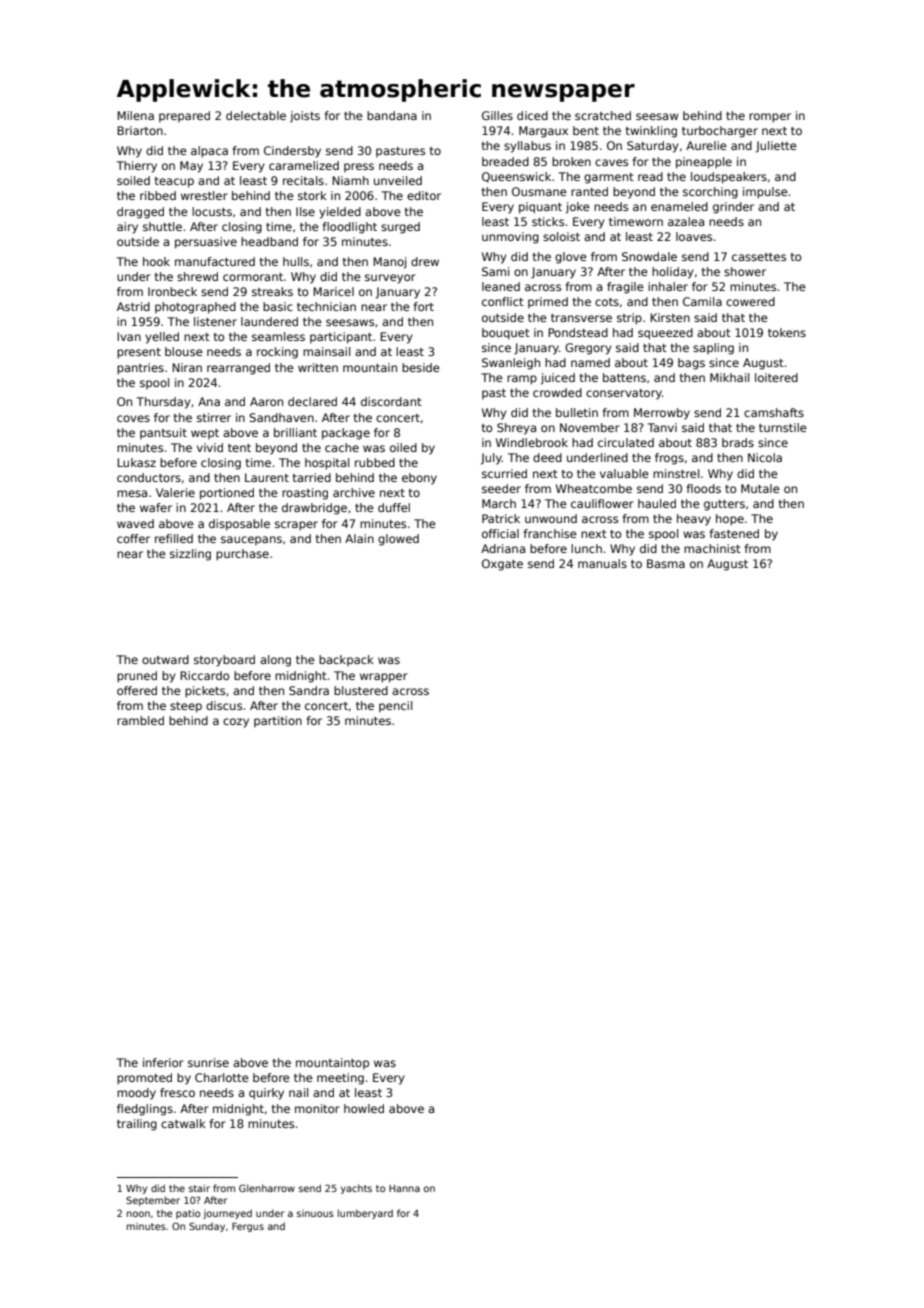  I want to click on lumberyard, so click(365, 1214).
